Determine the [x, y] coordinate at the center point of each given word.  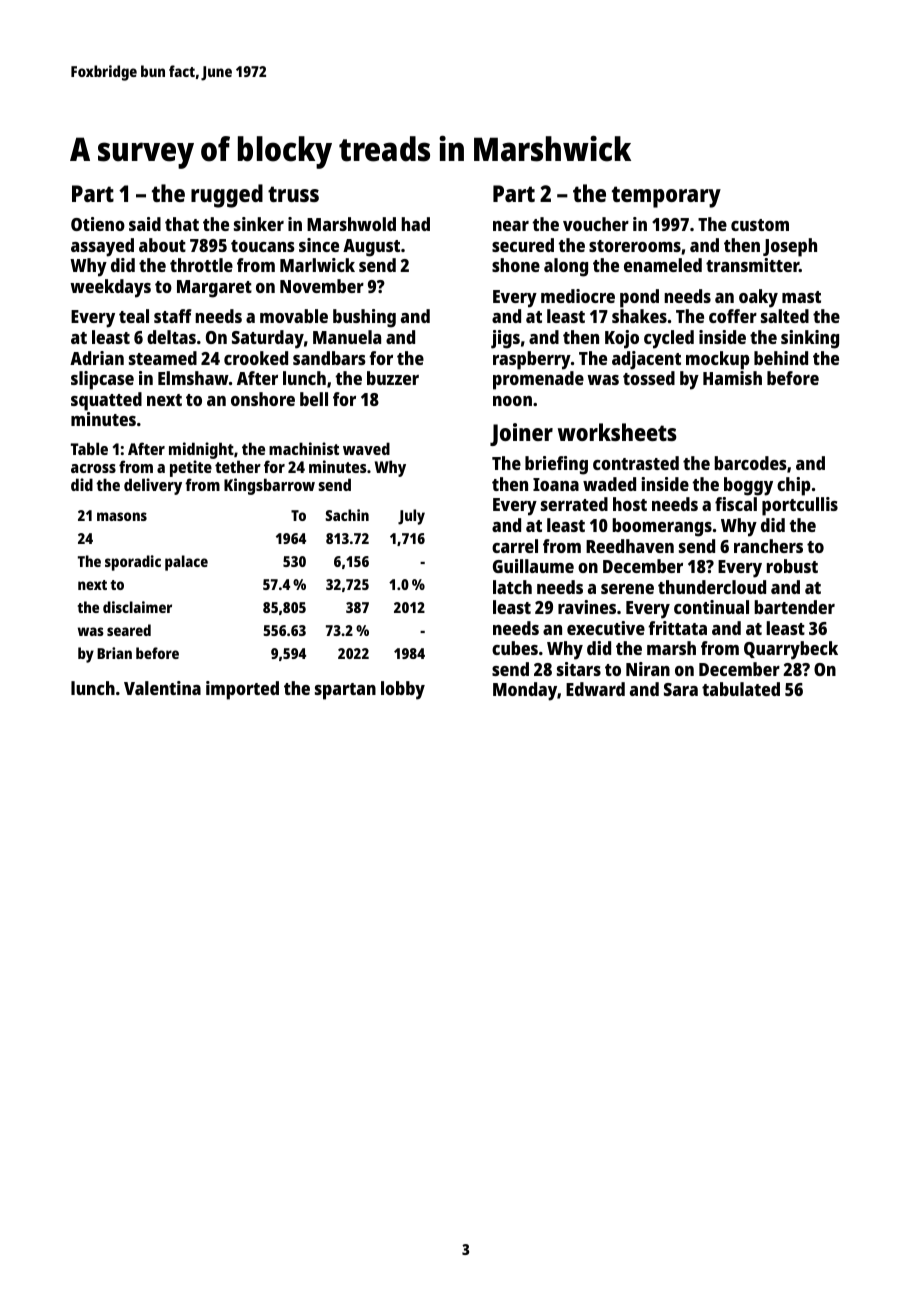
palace [186, 563]
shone [516, 265]
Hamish [732, 378]
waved [366, 448]
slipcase [102, 380]
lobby [403, 690]
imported [242, 690]
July [411, 517]
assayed [102, 247]
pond [639, 298]
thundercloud [712, 587]
